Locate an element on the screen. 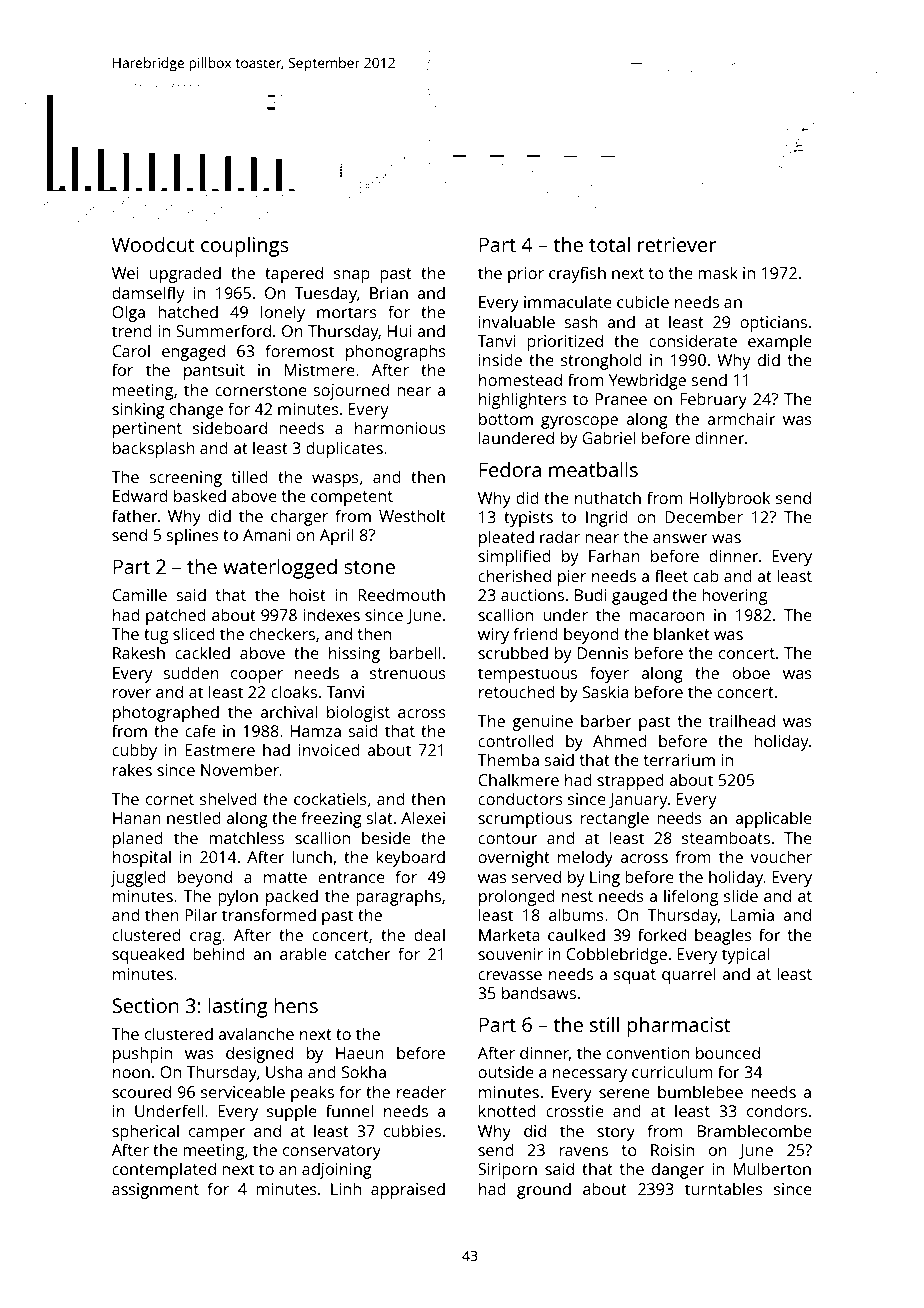 The width and height of the screenshot is (924, 1308). applicable is located at coordinates (773, 819).
